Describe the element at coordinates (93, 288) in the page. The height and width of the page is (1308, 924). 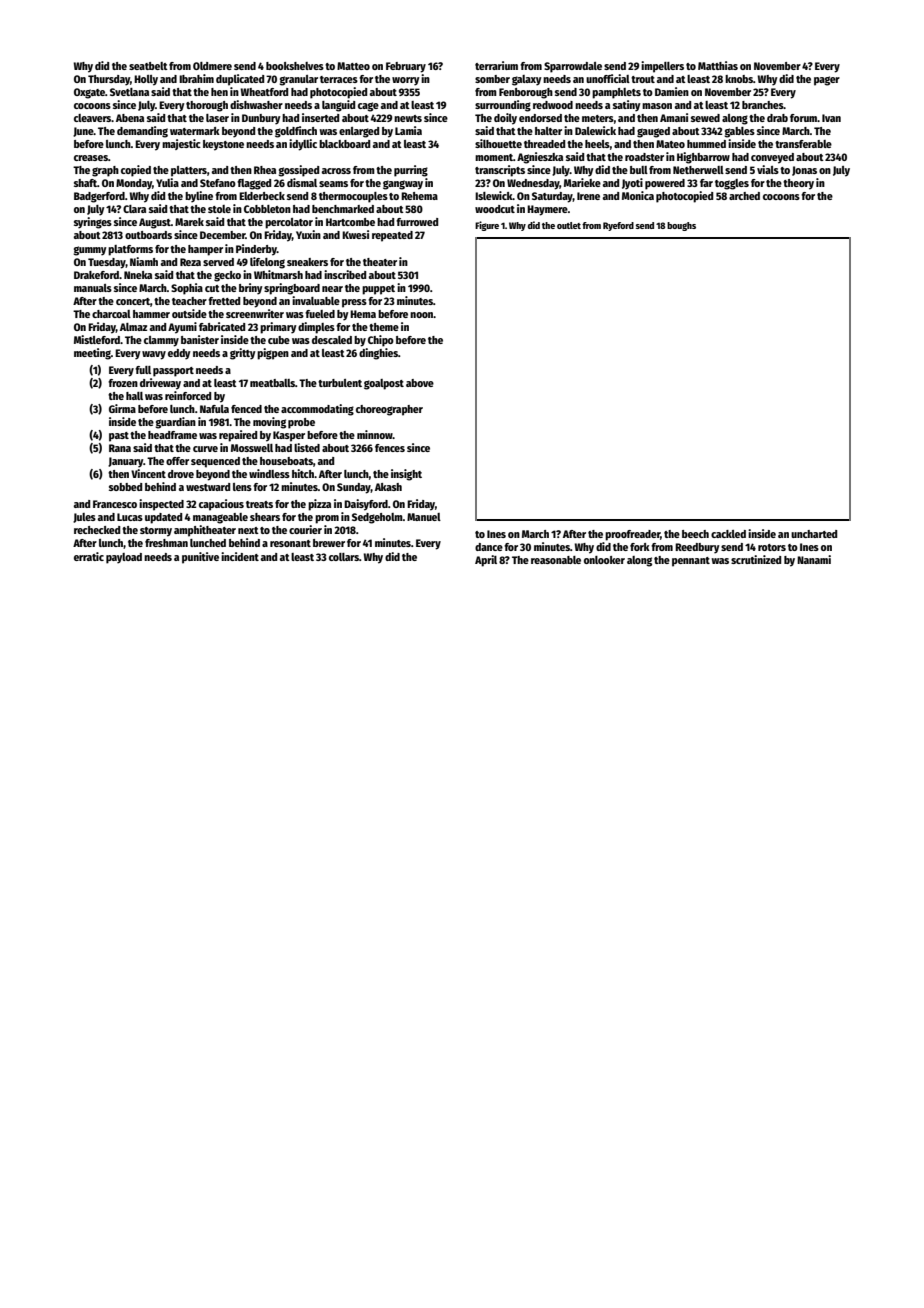
I see `manuals` at that location.
